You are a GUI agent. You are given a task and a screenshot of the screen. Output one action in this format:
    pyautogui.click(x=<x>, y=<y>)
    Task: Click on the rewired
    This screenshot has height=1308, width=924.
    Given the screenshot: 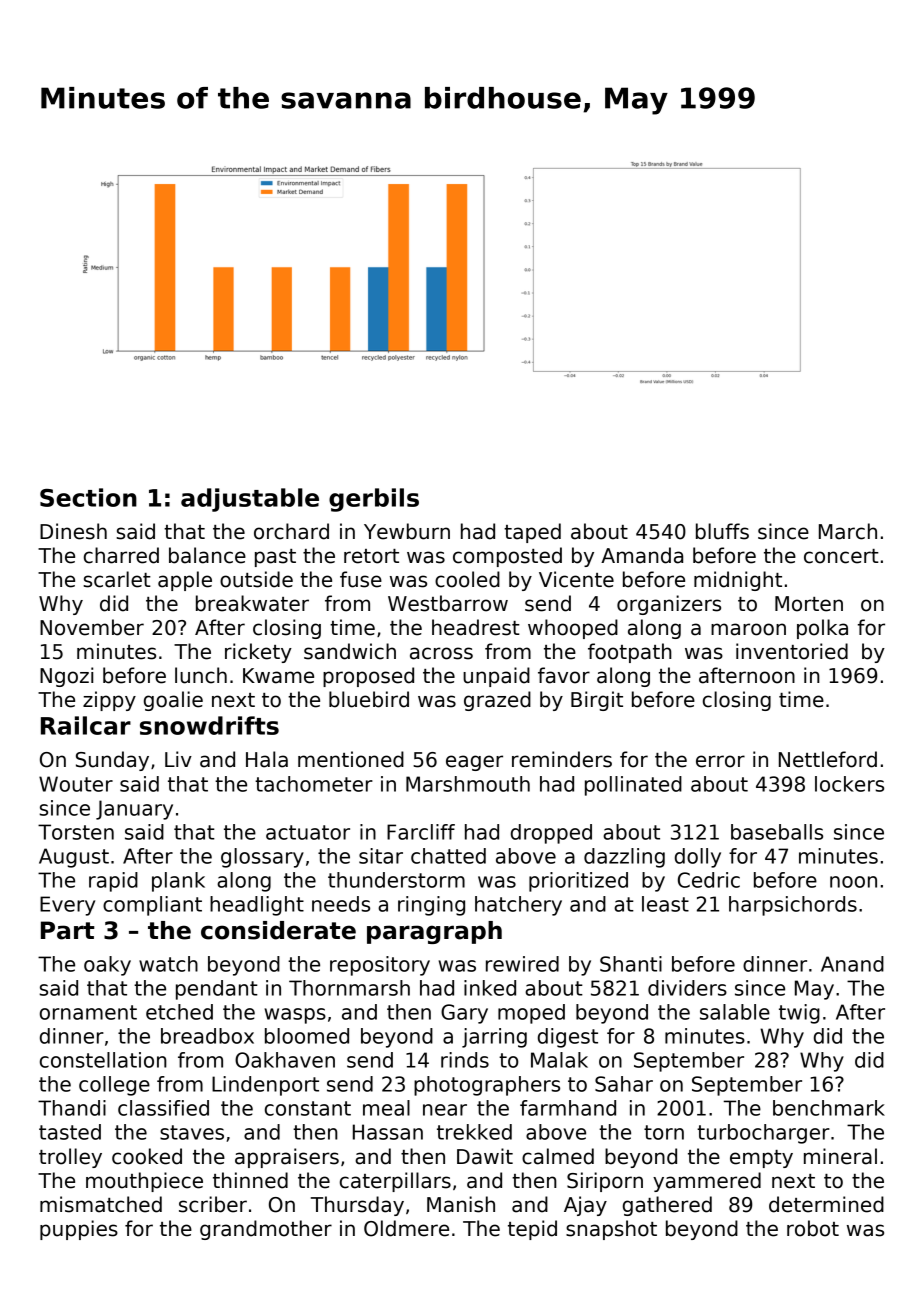 What is the action you would take?
    pyautogui.click(x=522, y=964)
